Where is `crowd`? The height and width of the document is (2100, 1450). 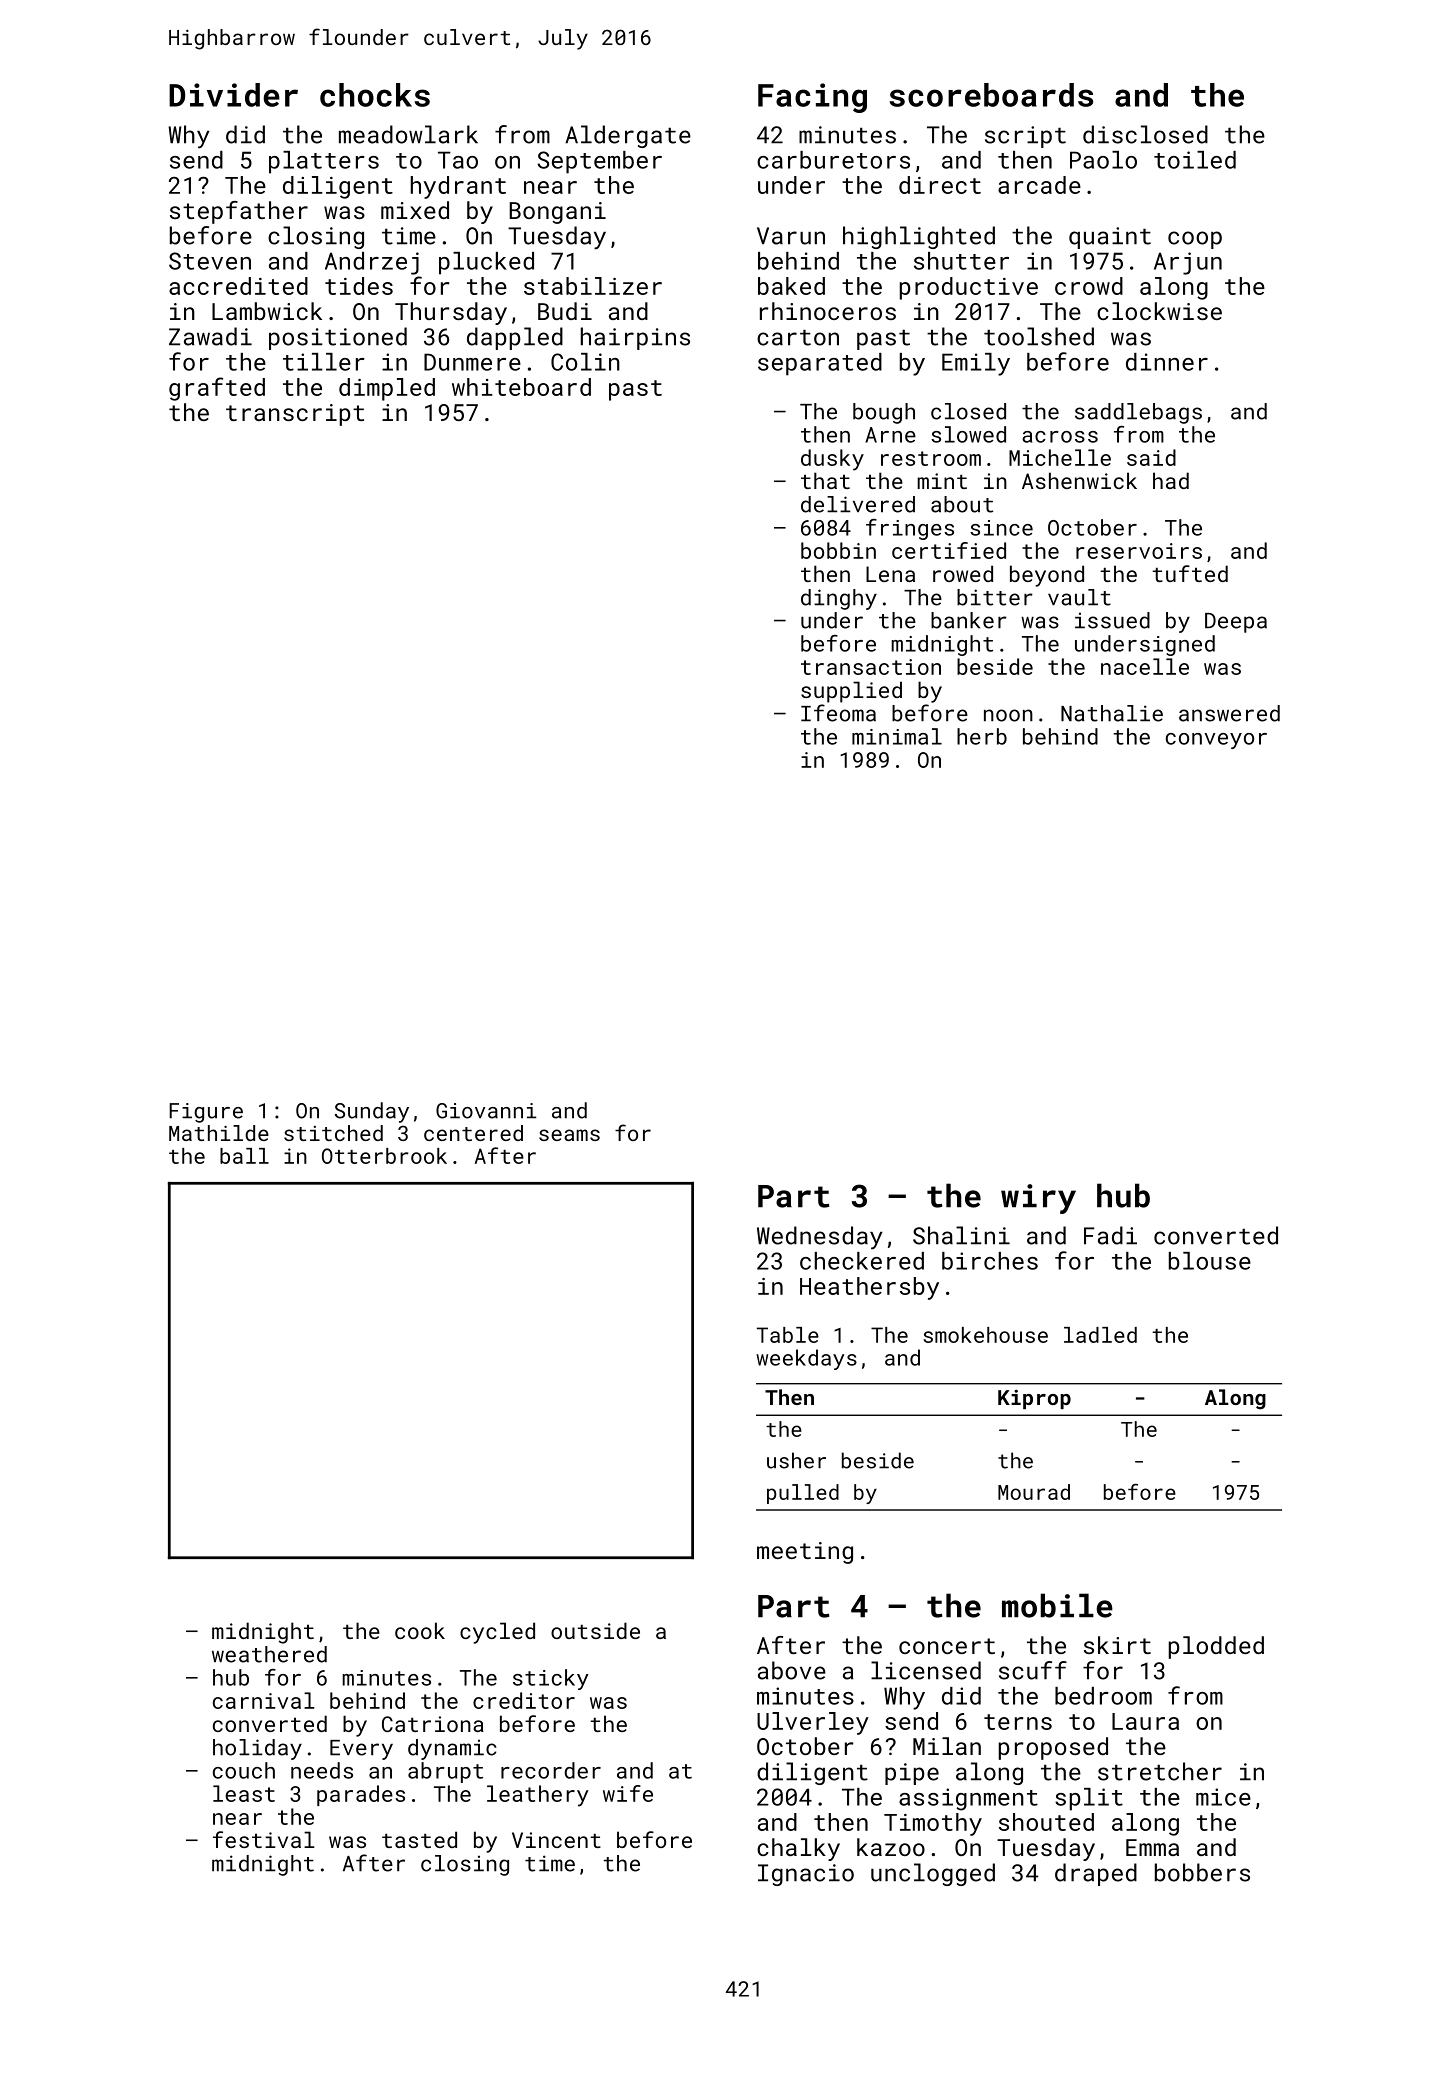
crowd is located at coordinates (1089, 286).
